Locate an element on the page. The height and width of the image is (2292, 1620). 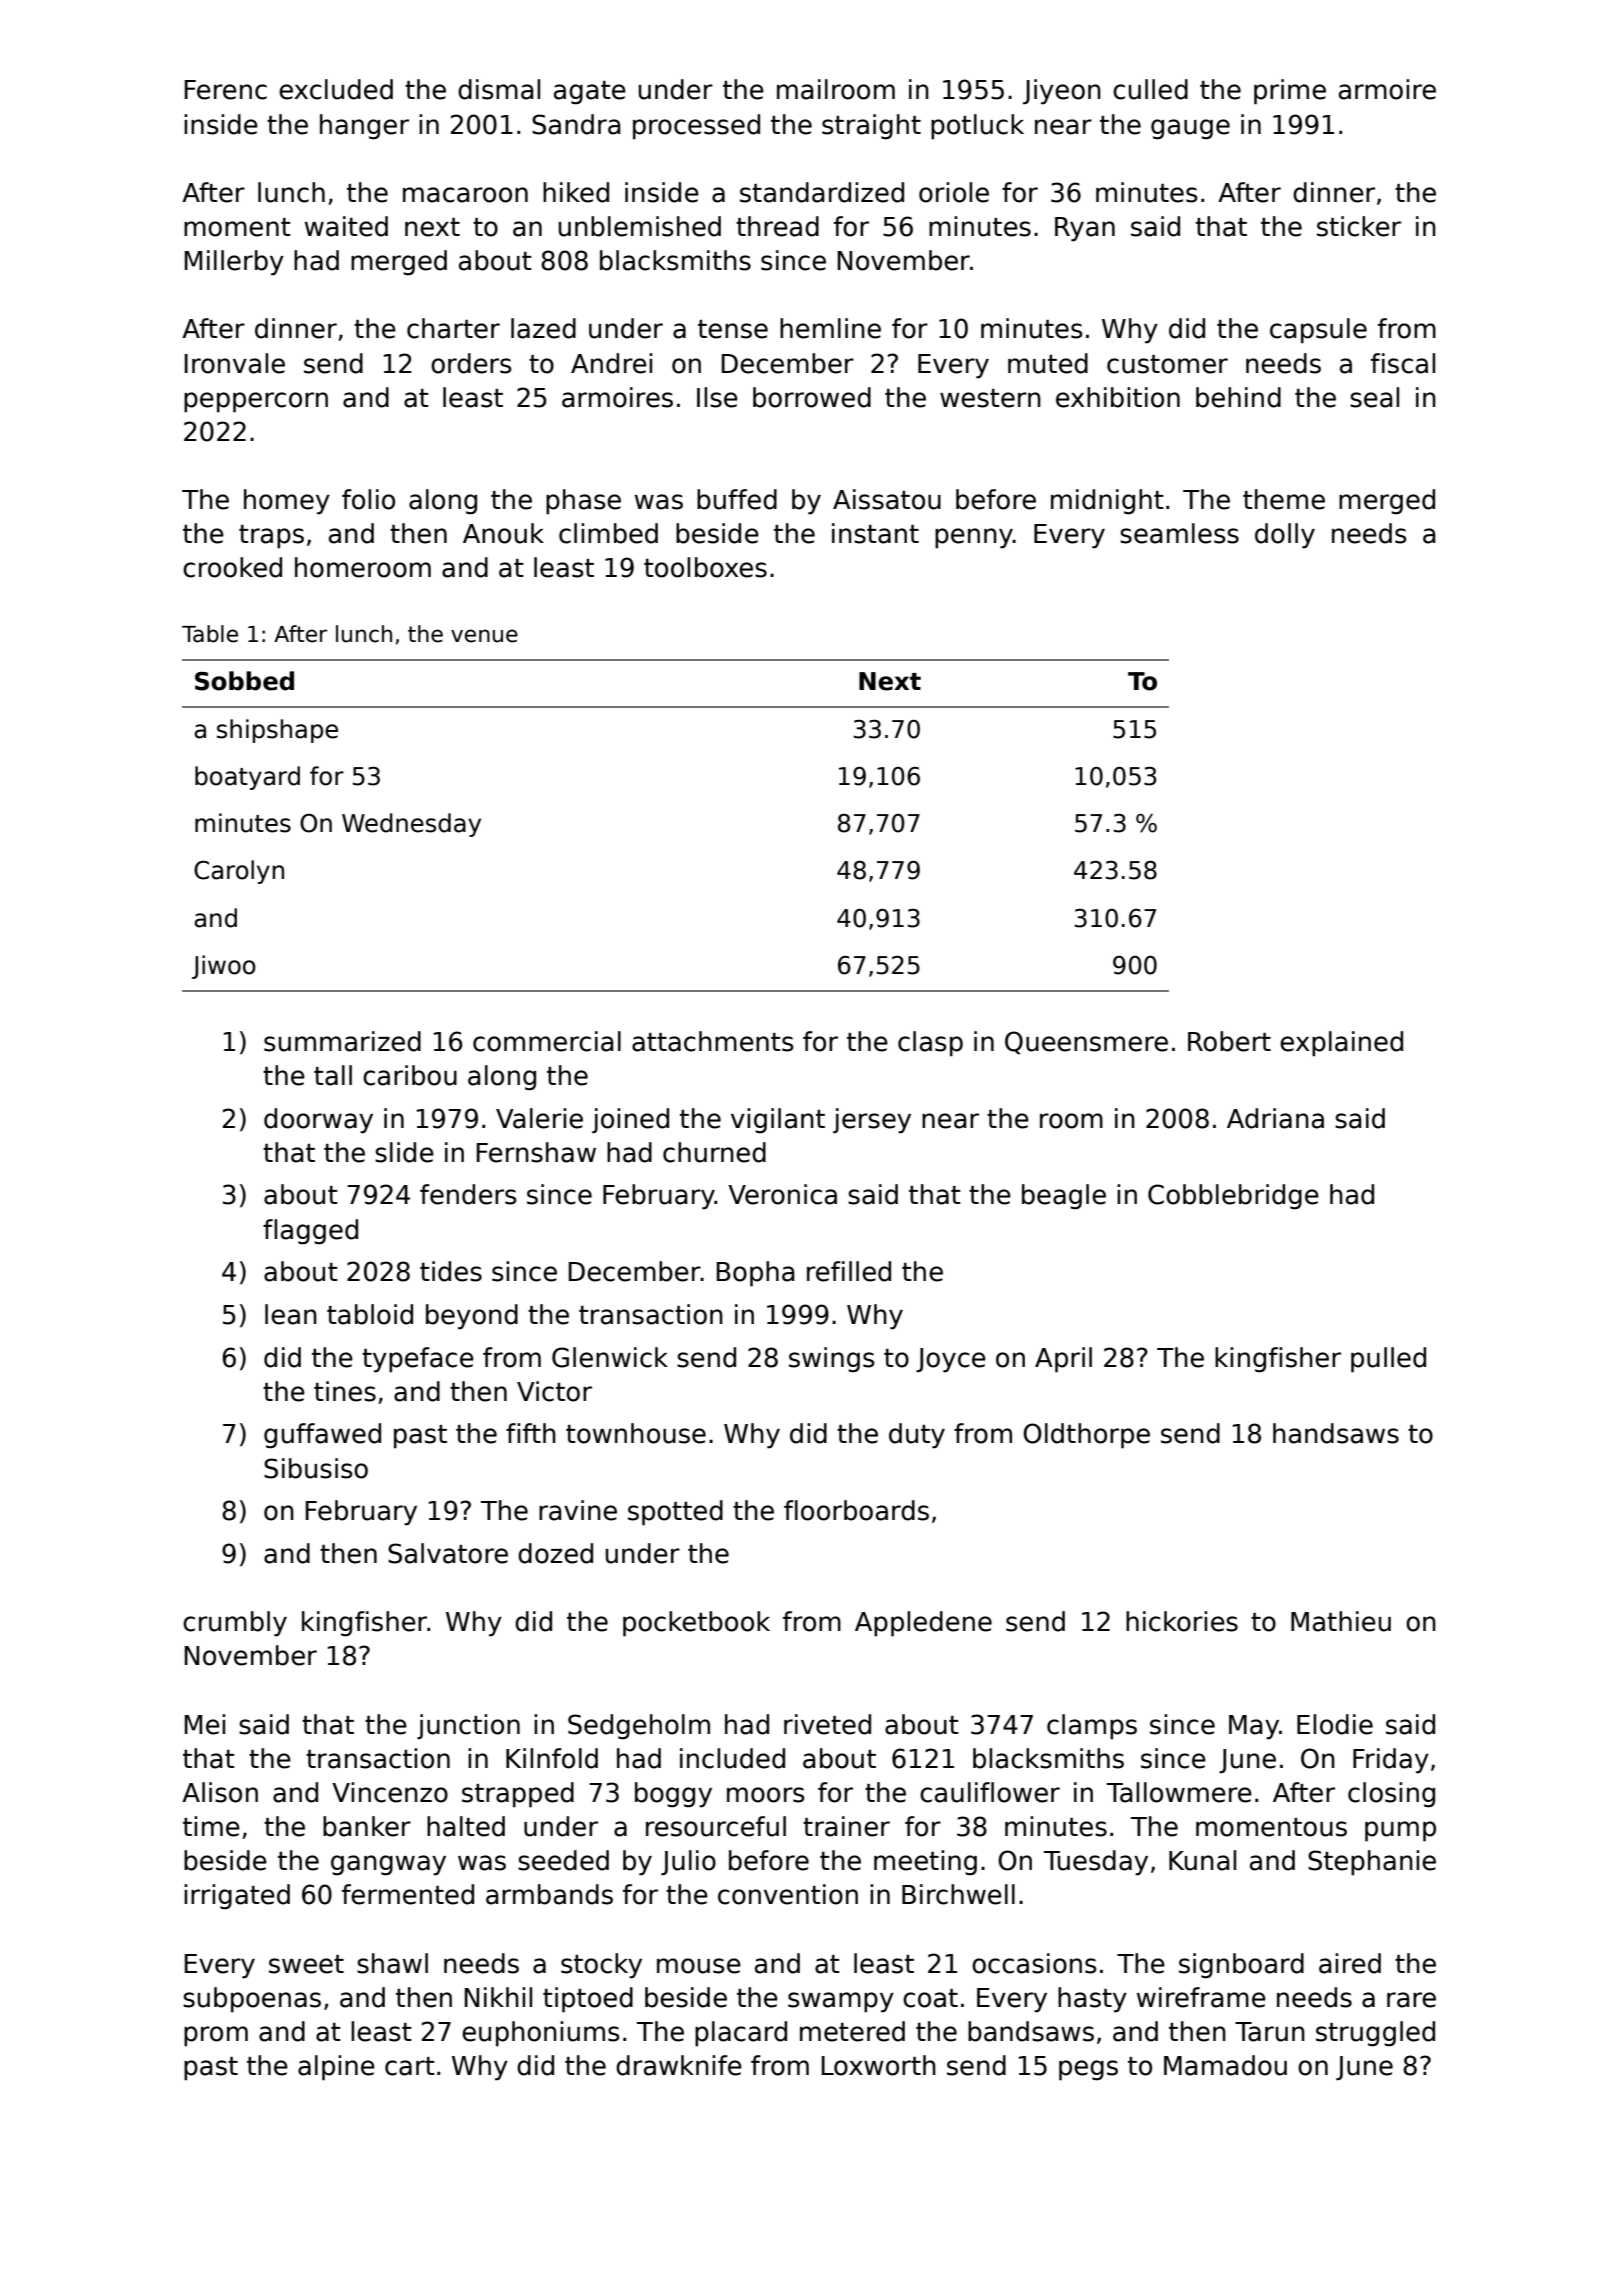
Loxworth is located at coordinates (879, 2065).
